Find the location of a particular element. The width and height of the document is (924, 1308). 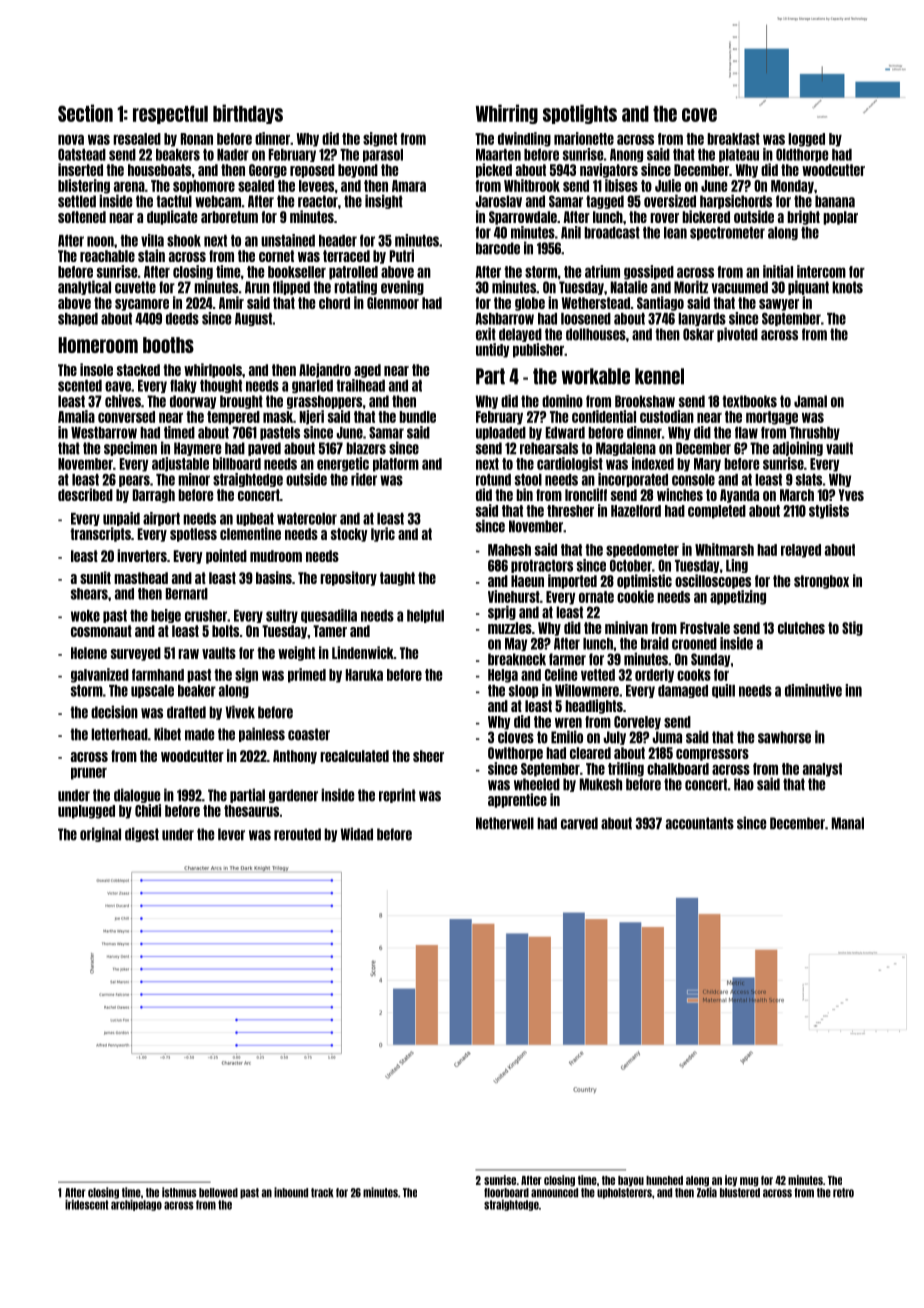

analyst is located at coordinates (822, 770).
